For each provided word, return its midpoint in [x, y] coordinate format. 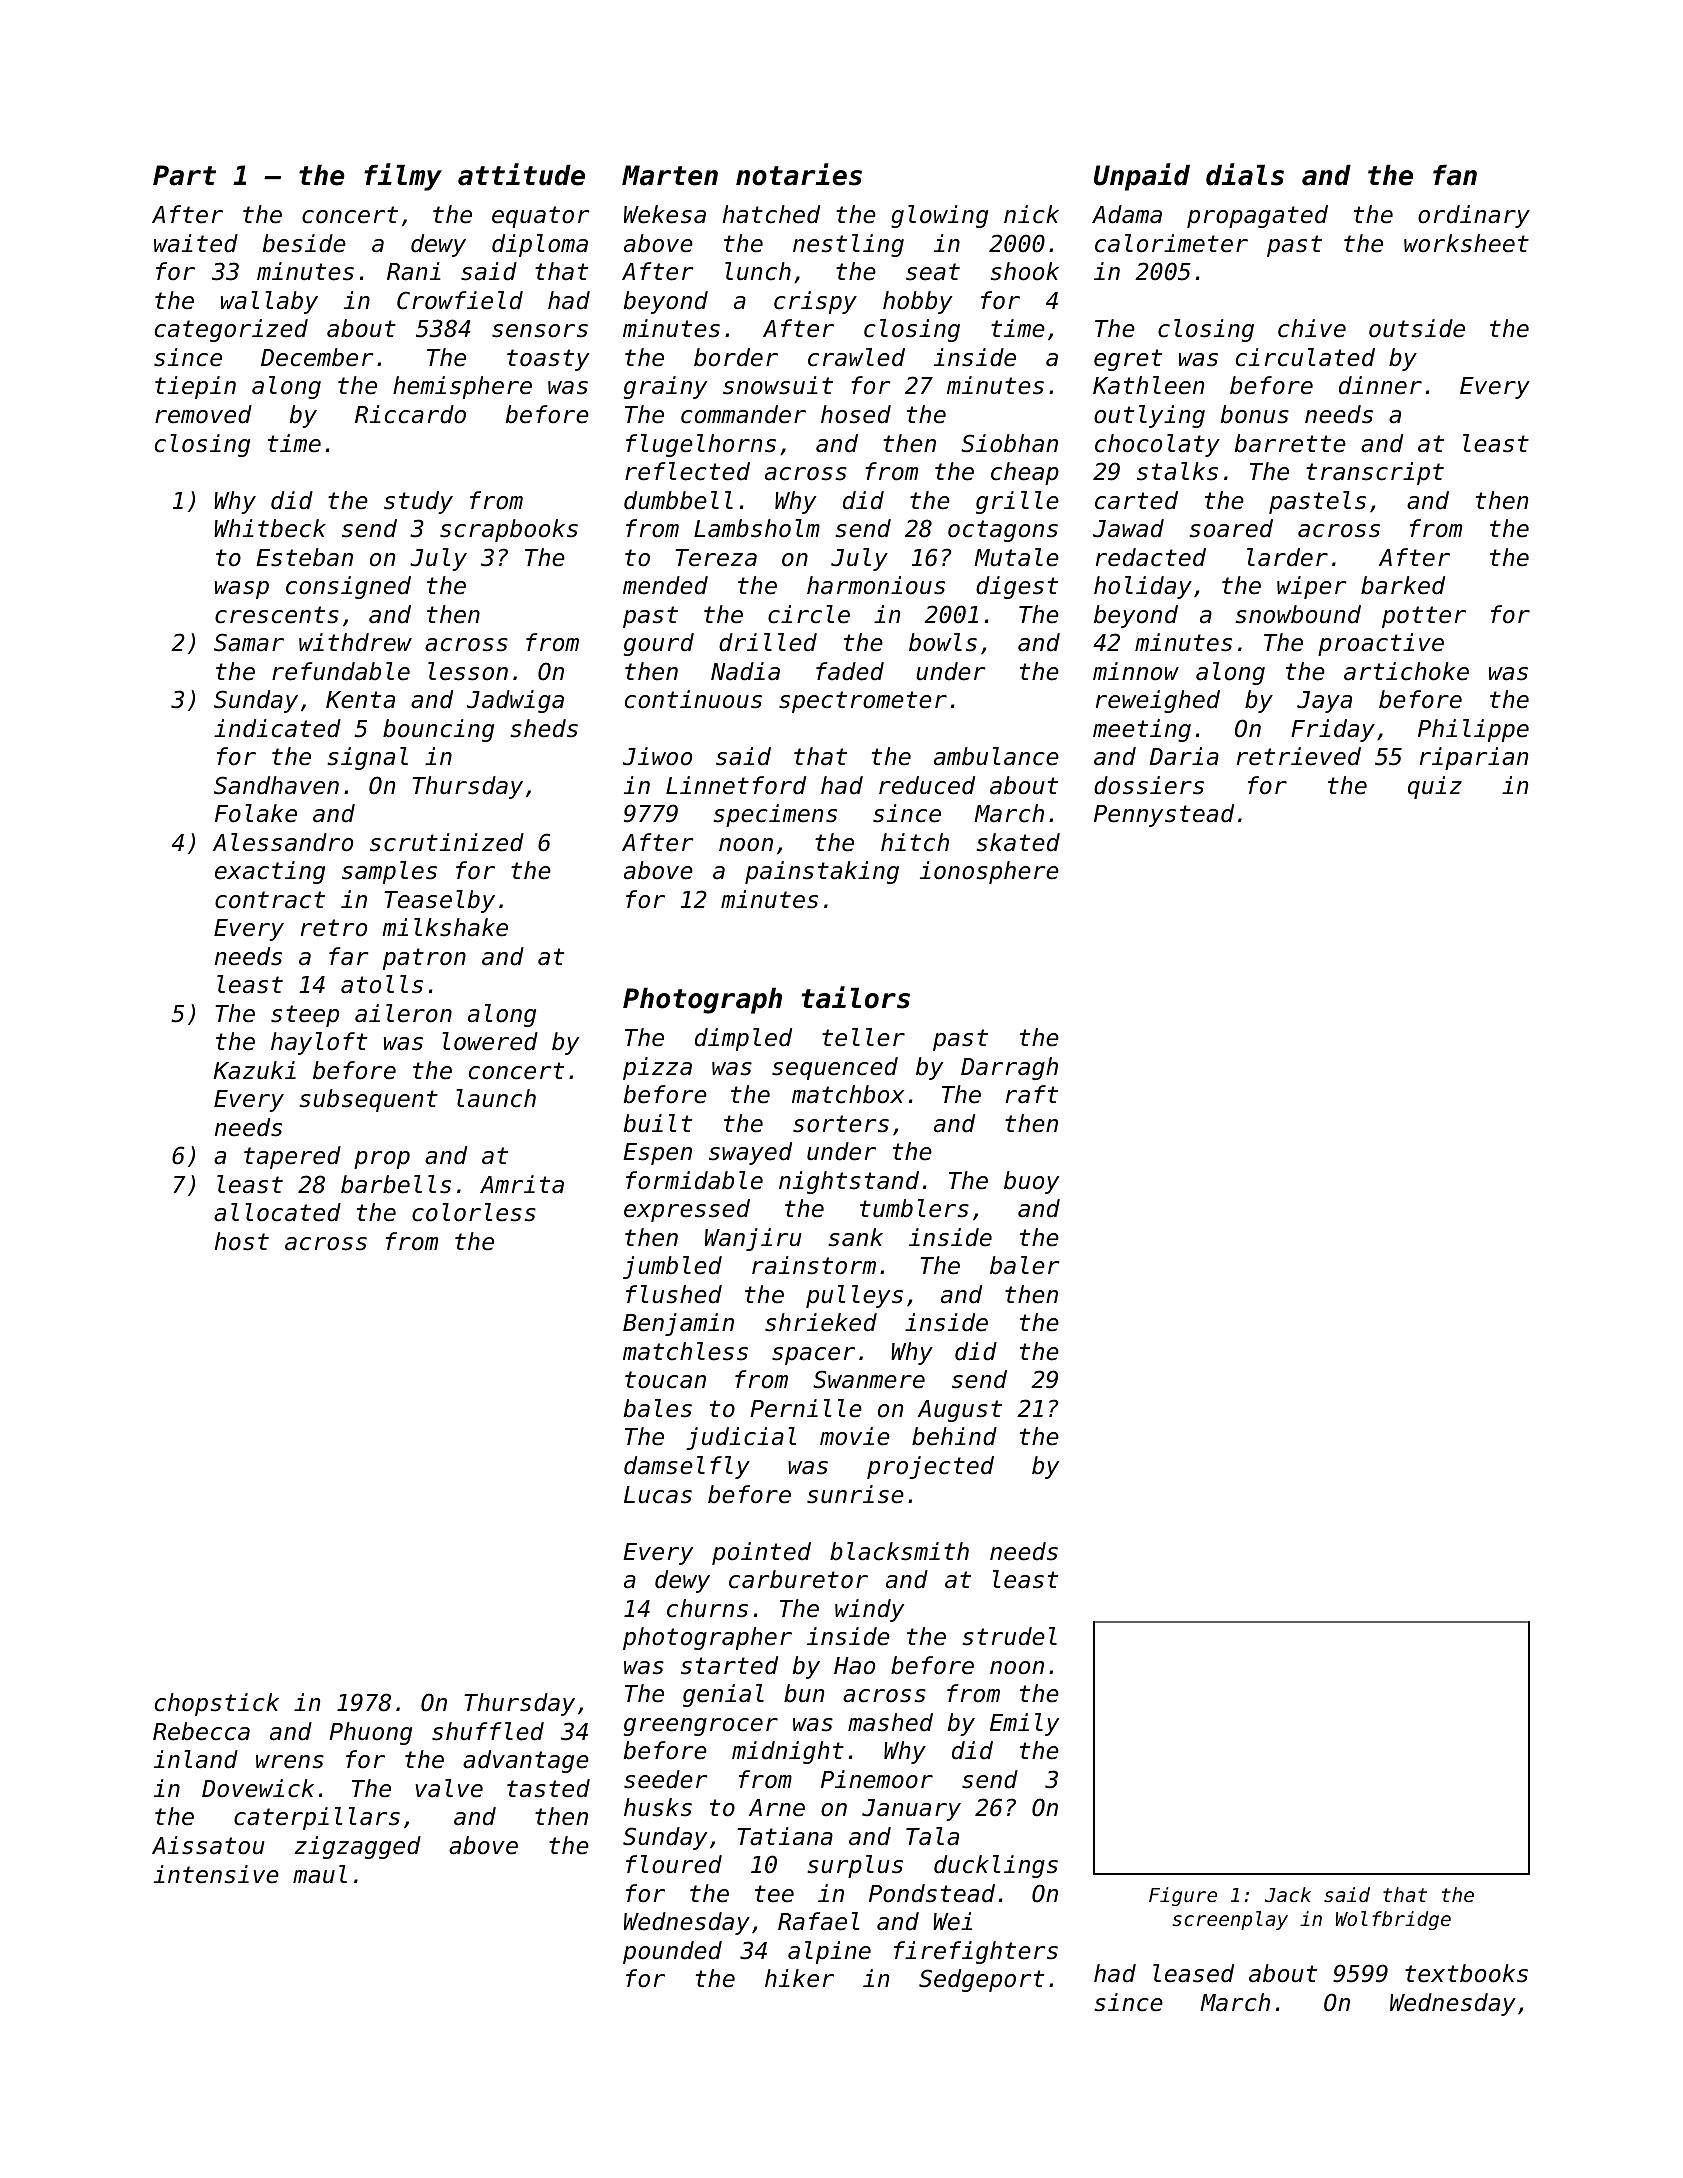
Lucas [658, 1495]
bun [804, 1693]
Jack [1288, 1894]
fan [1455, 175]
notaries [799, 174]
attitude [521, 174]
